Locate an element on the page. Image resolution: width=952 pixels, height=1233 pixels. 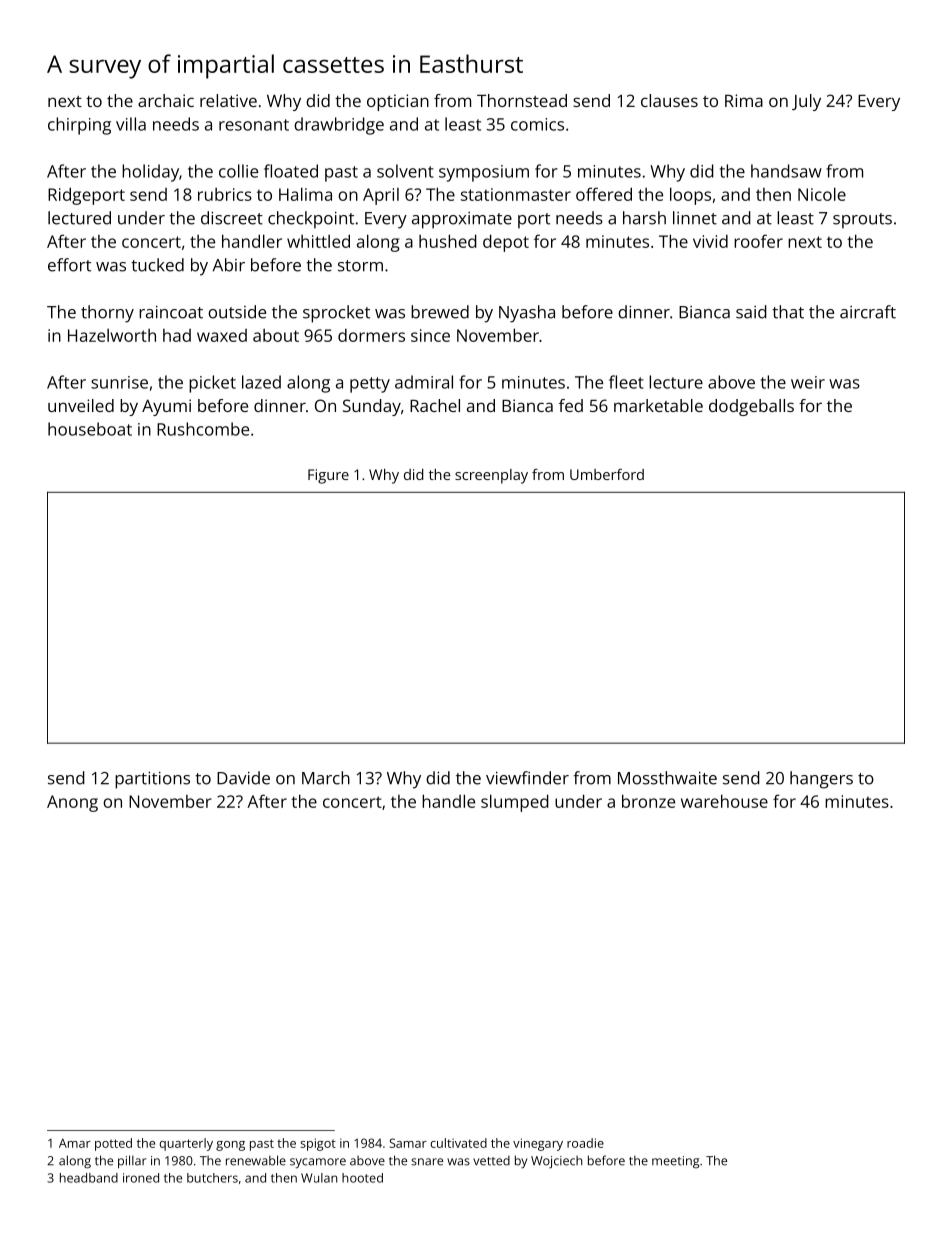
potted is located at coordinates (113, 1144).
